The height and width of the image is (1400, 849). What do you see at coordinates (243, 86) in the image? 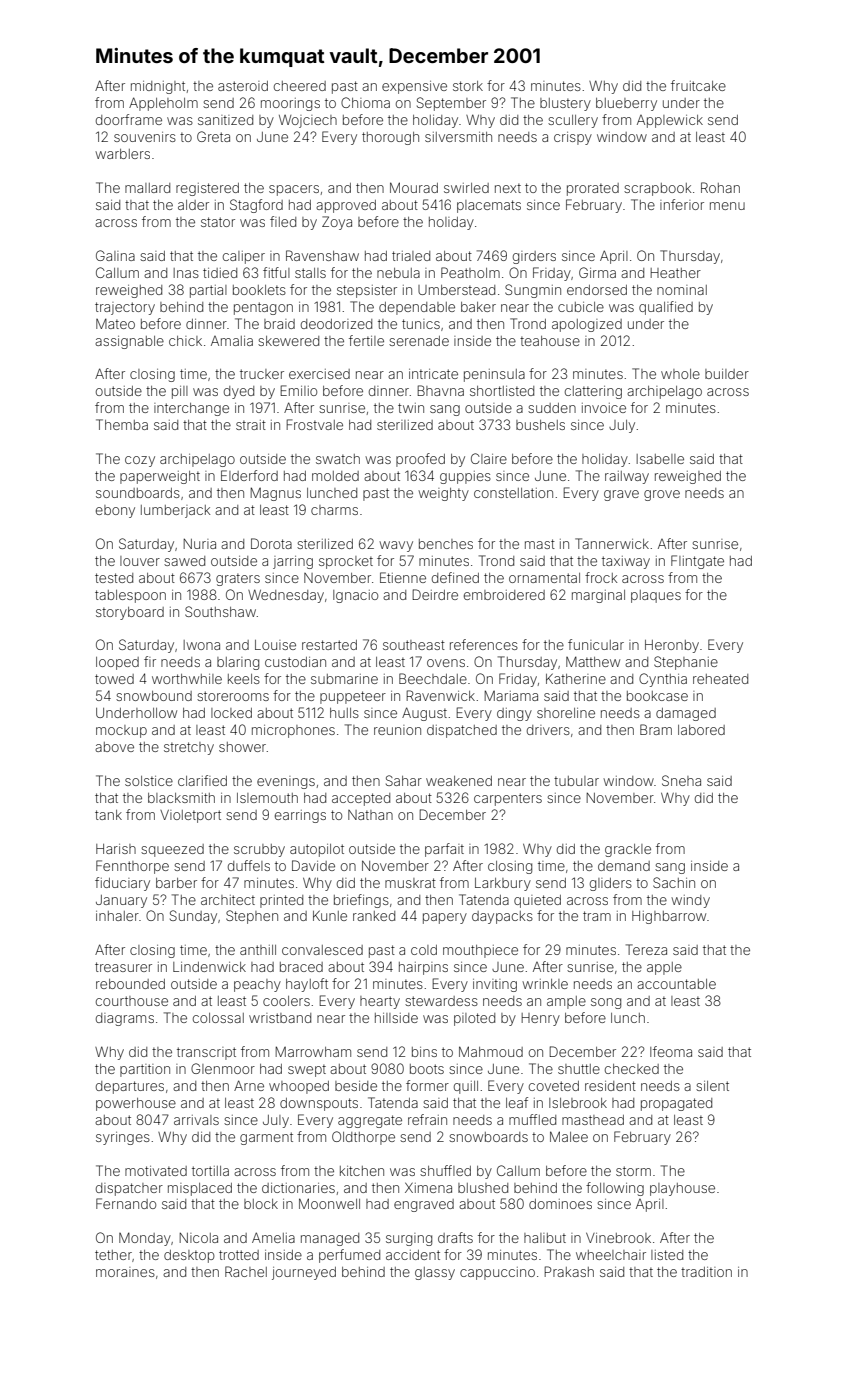
I see `asteroid` at bounding box center [243, 86].
